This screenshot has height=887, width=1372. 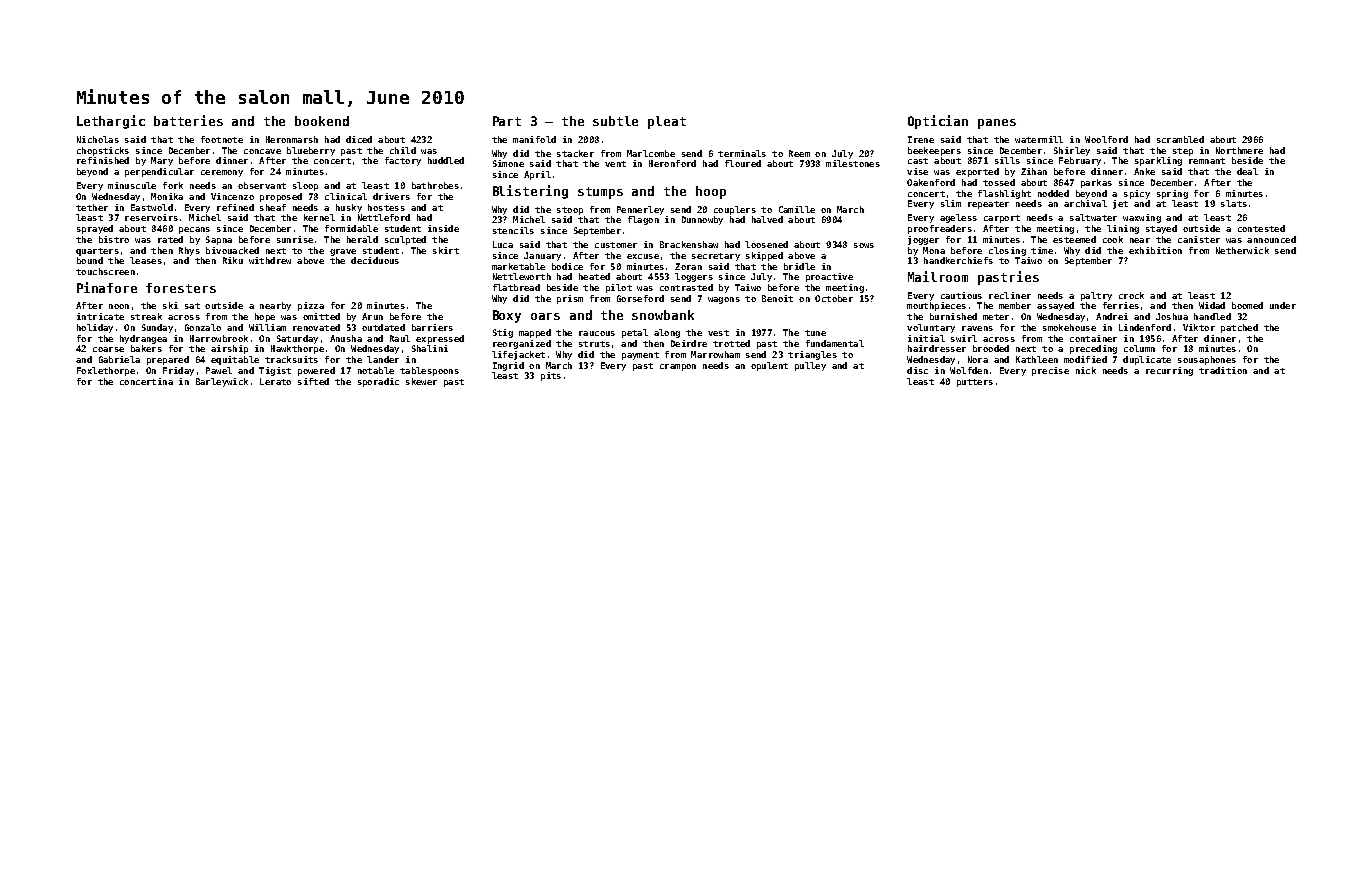 I want to click on blueberry, so click(x=311, y=151).
